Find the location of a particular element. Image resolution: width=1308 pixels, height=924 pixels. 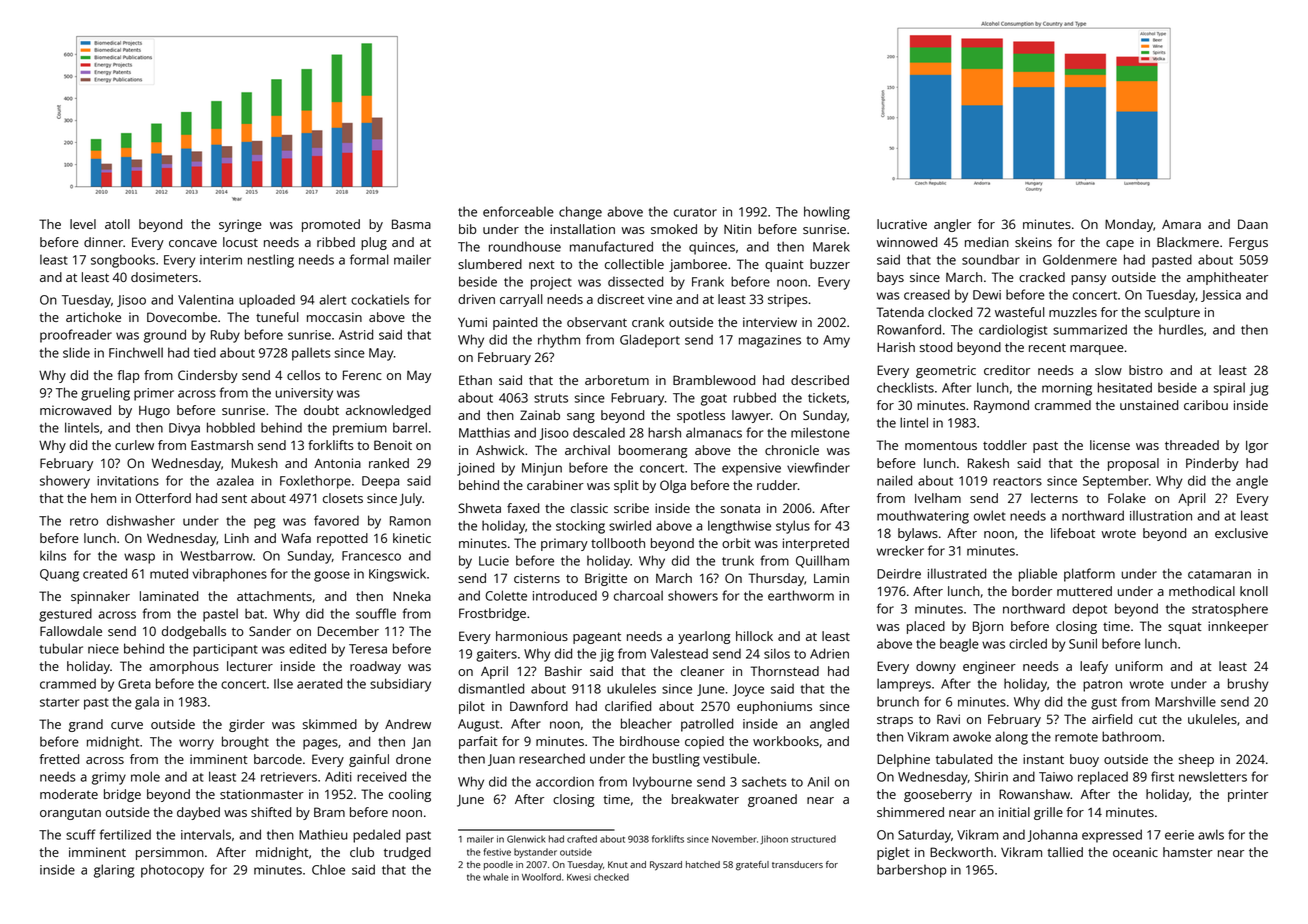

Daan is located at coordinates (1253, 224).
